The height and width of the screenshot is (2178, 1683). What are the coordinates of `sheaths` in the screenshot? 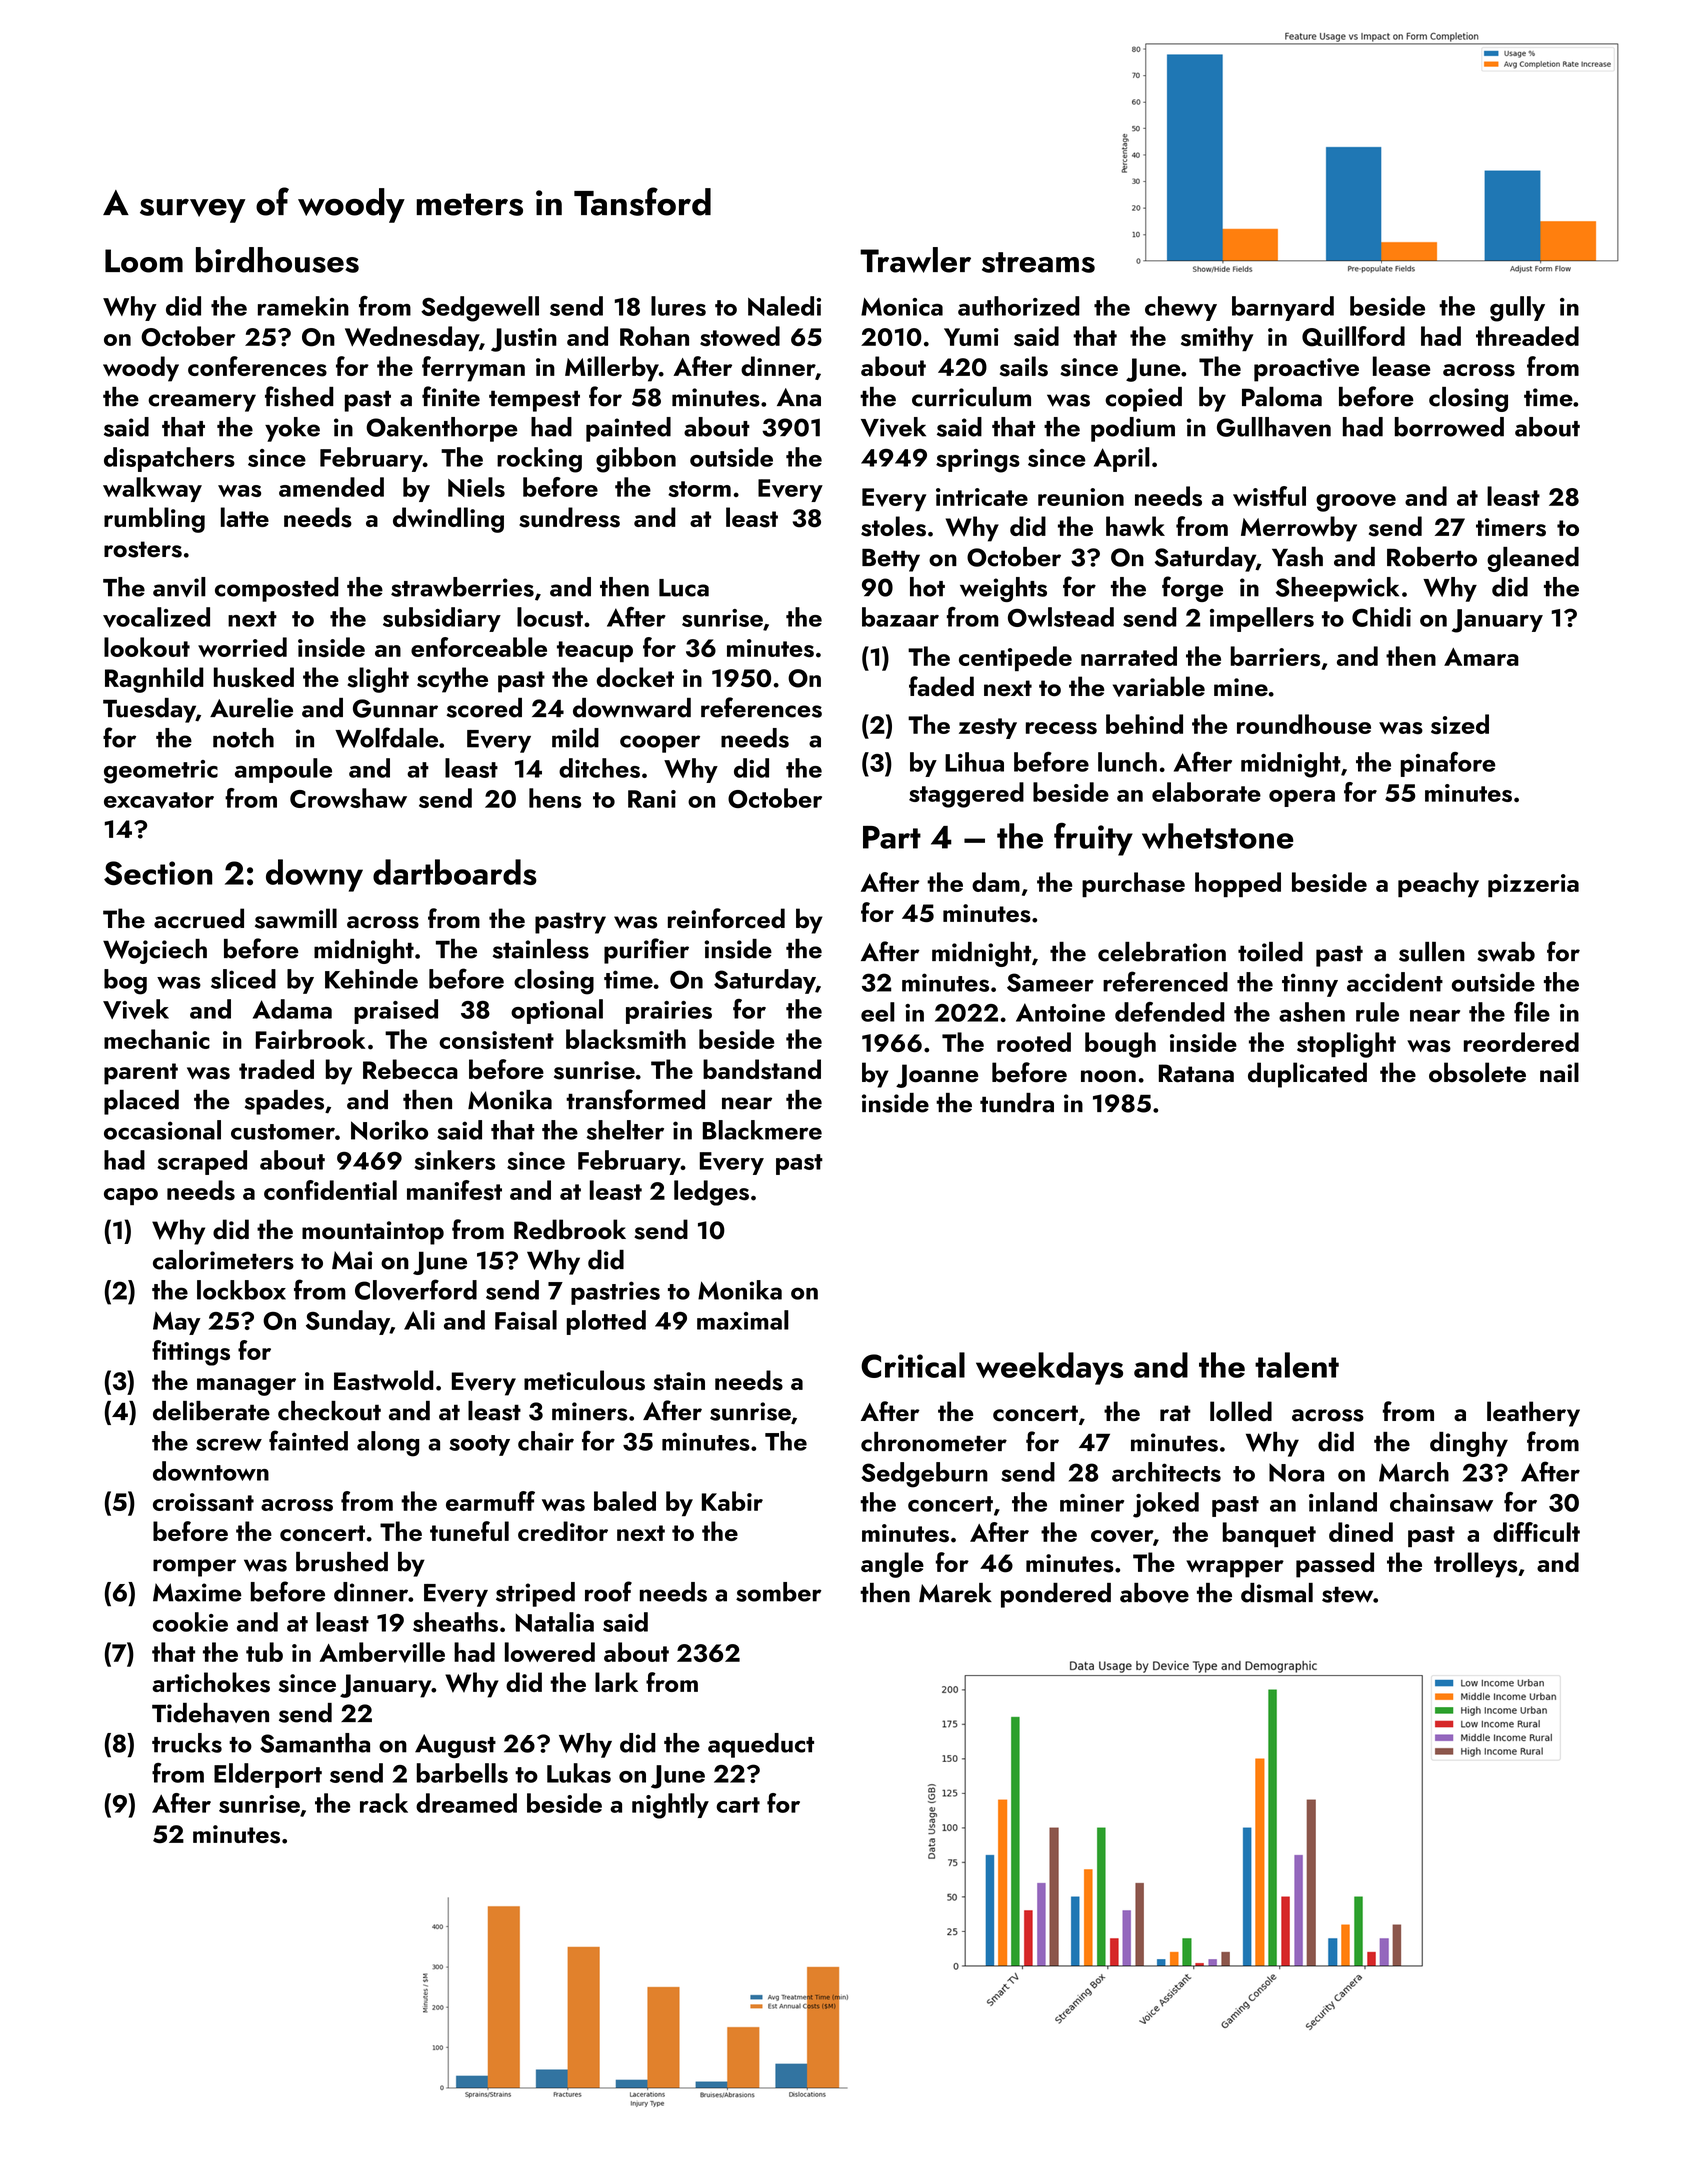 It's located at (455, 1622).
